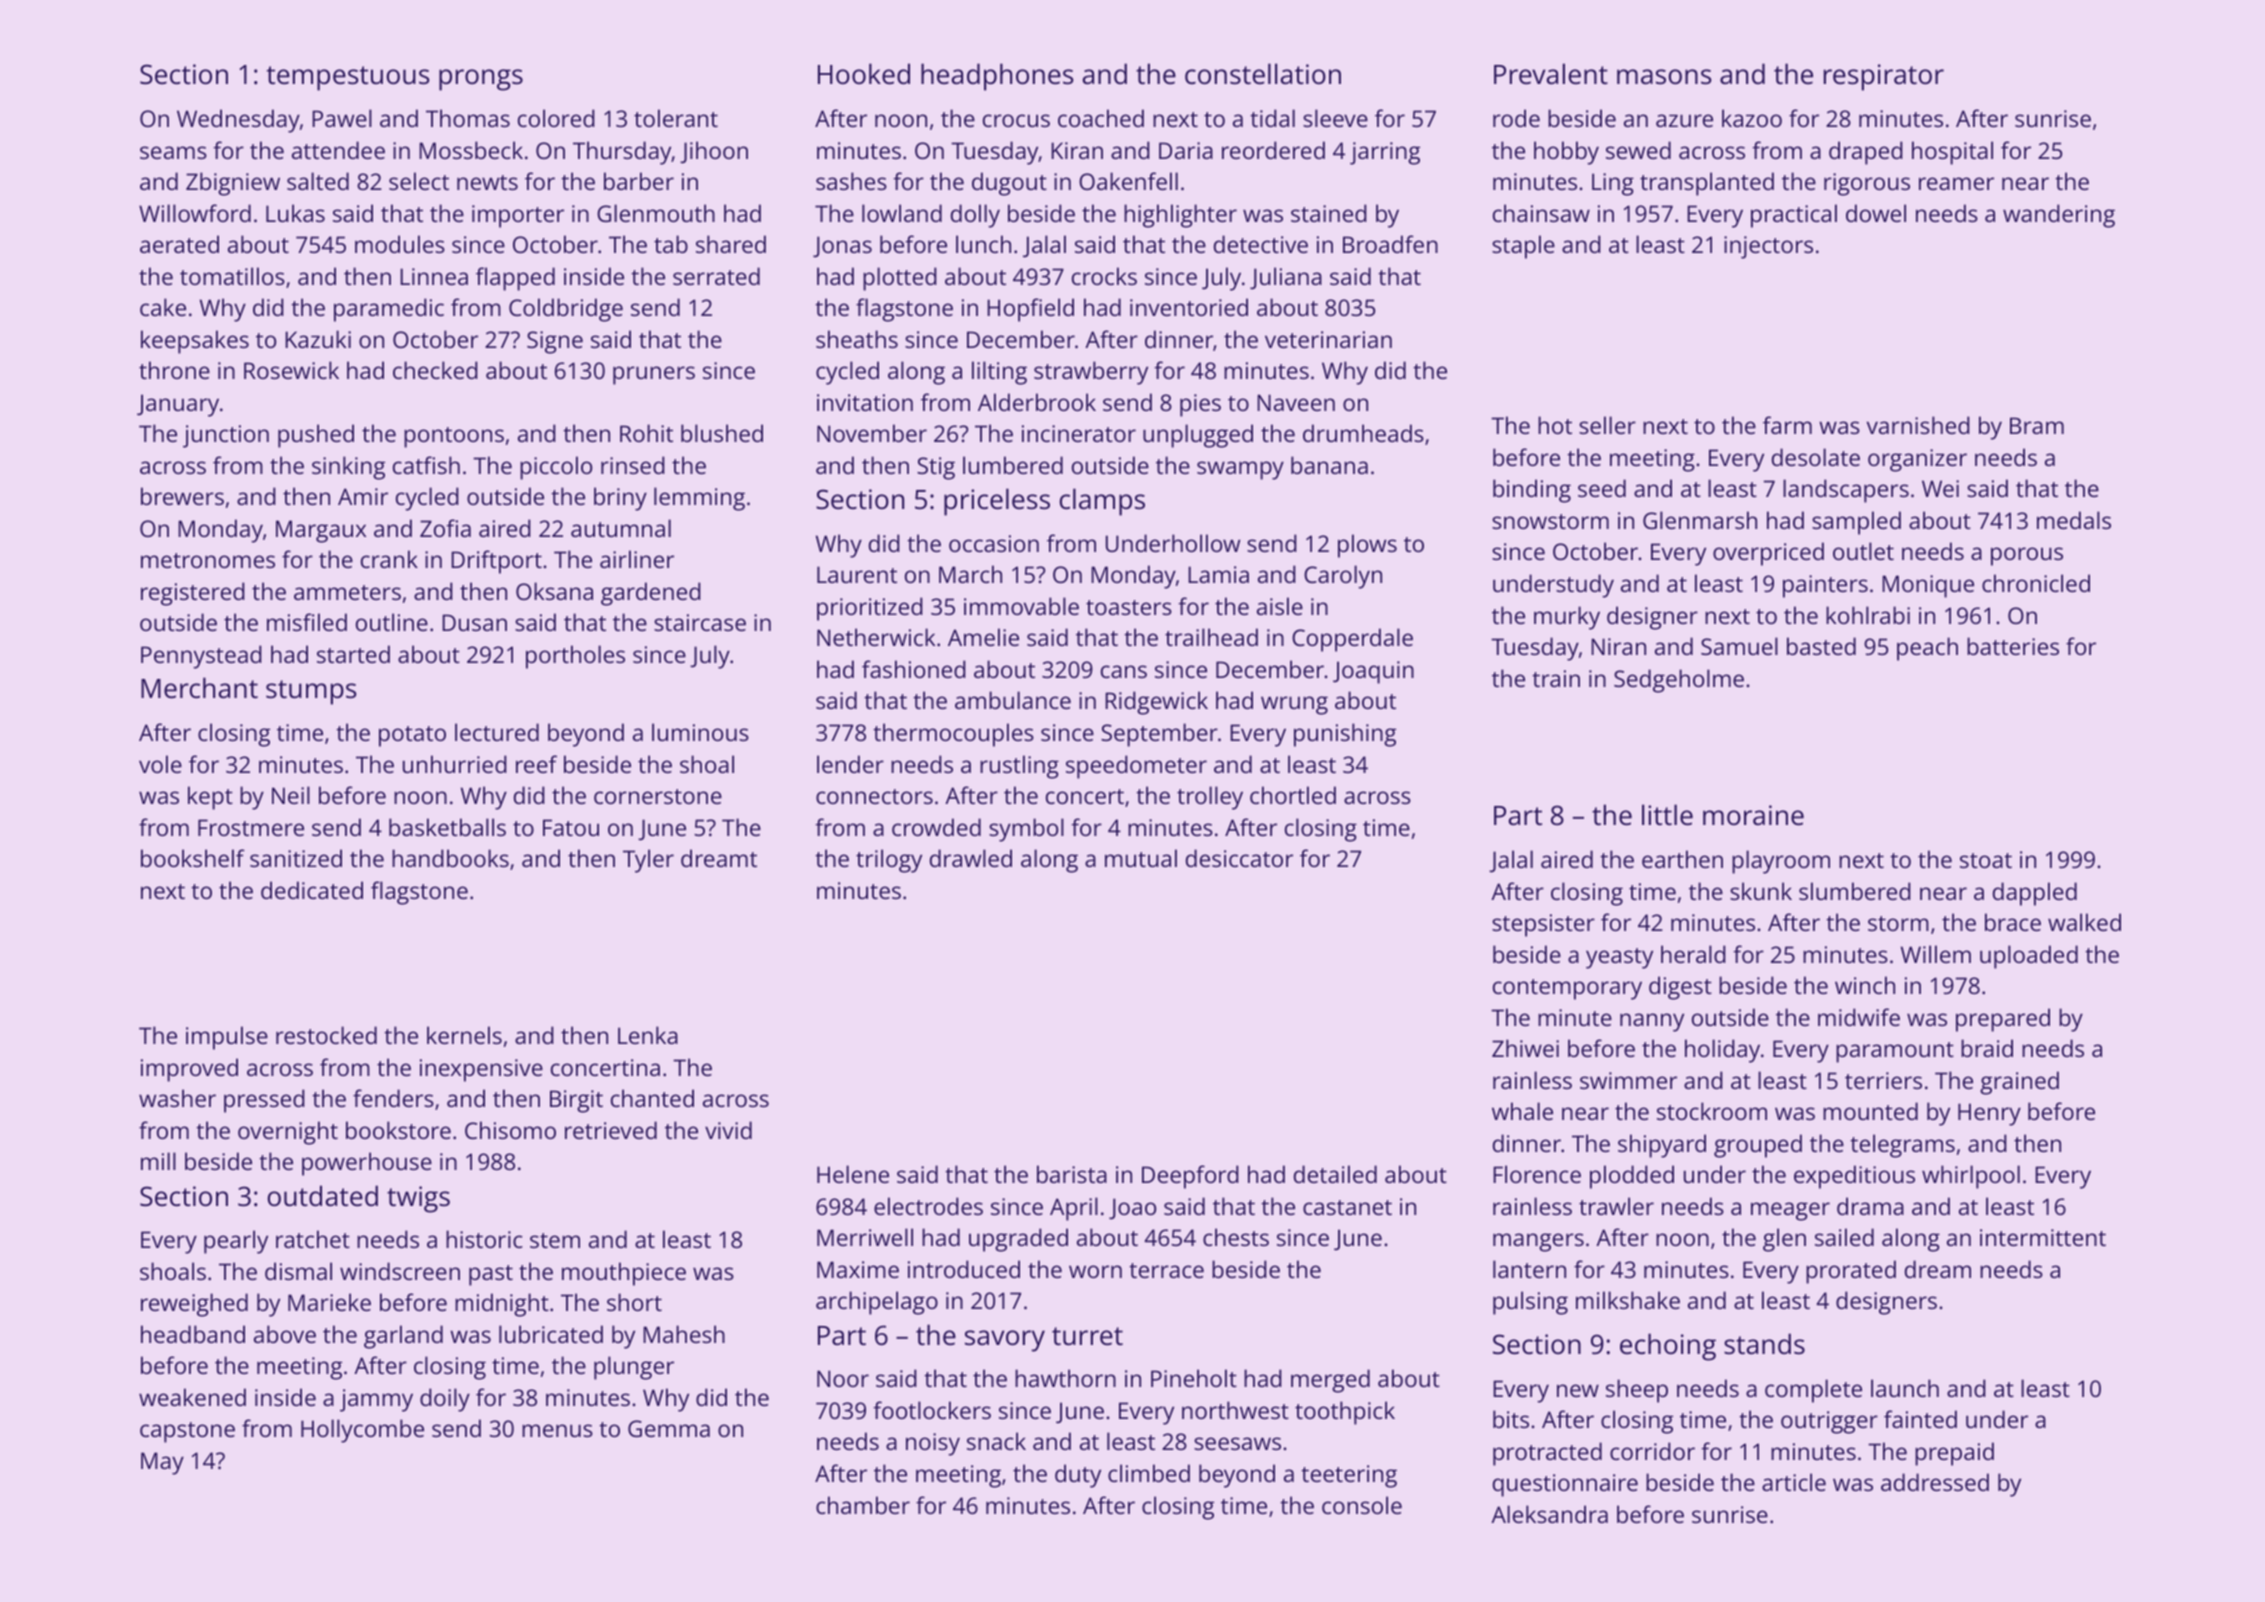  What do you see at coordinates (648, 861) in the screenshot?
I see `Tyler` at bounding box center [648, 861].
